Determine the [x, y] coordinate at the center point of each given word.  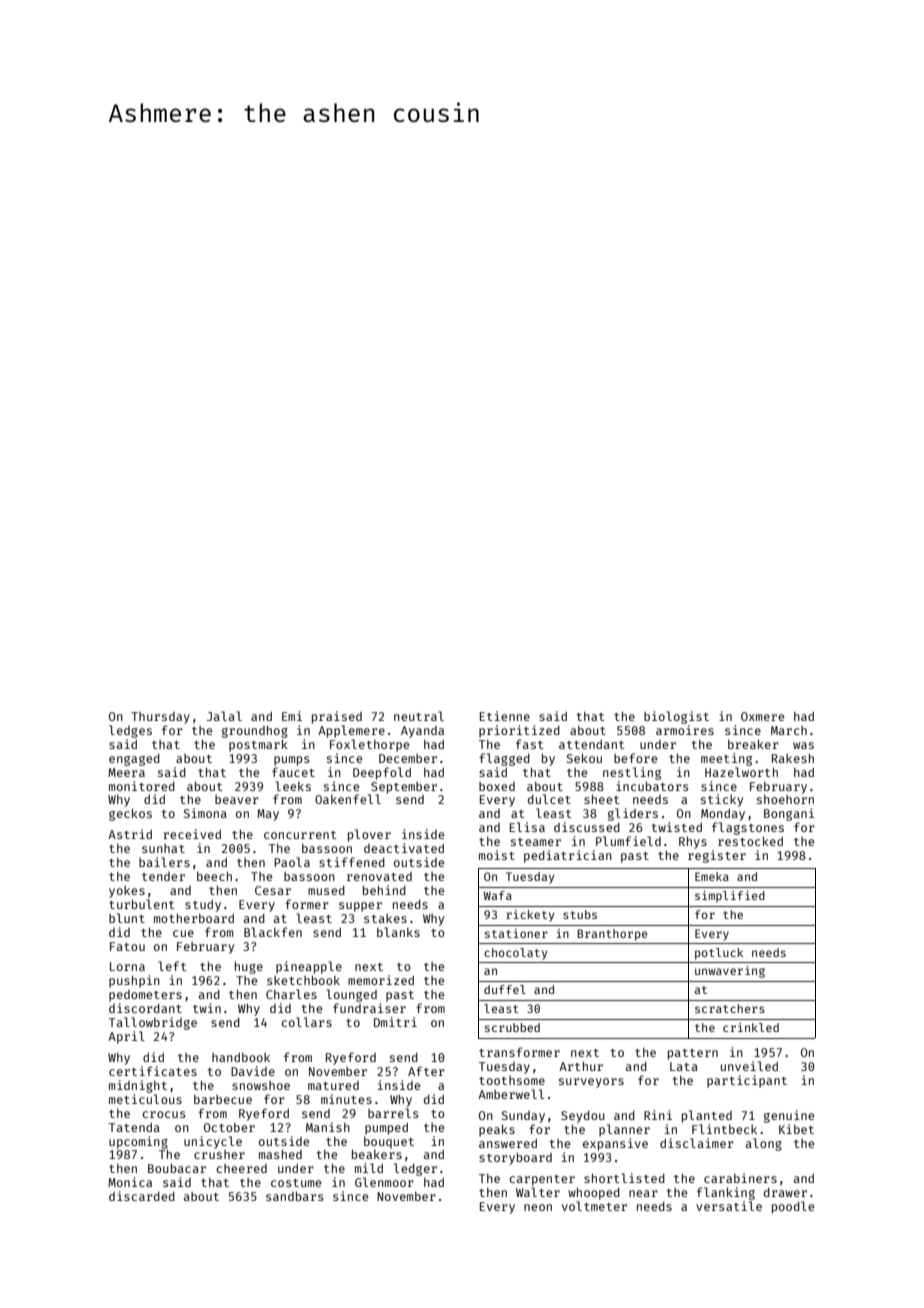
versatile [729, 1206]
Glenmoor [384, 1182]
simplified [730, 897]
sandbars [295, 1196]
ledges [130, 731]
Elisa [527, 827]
